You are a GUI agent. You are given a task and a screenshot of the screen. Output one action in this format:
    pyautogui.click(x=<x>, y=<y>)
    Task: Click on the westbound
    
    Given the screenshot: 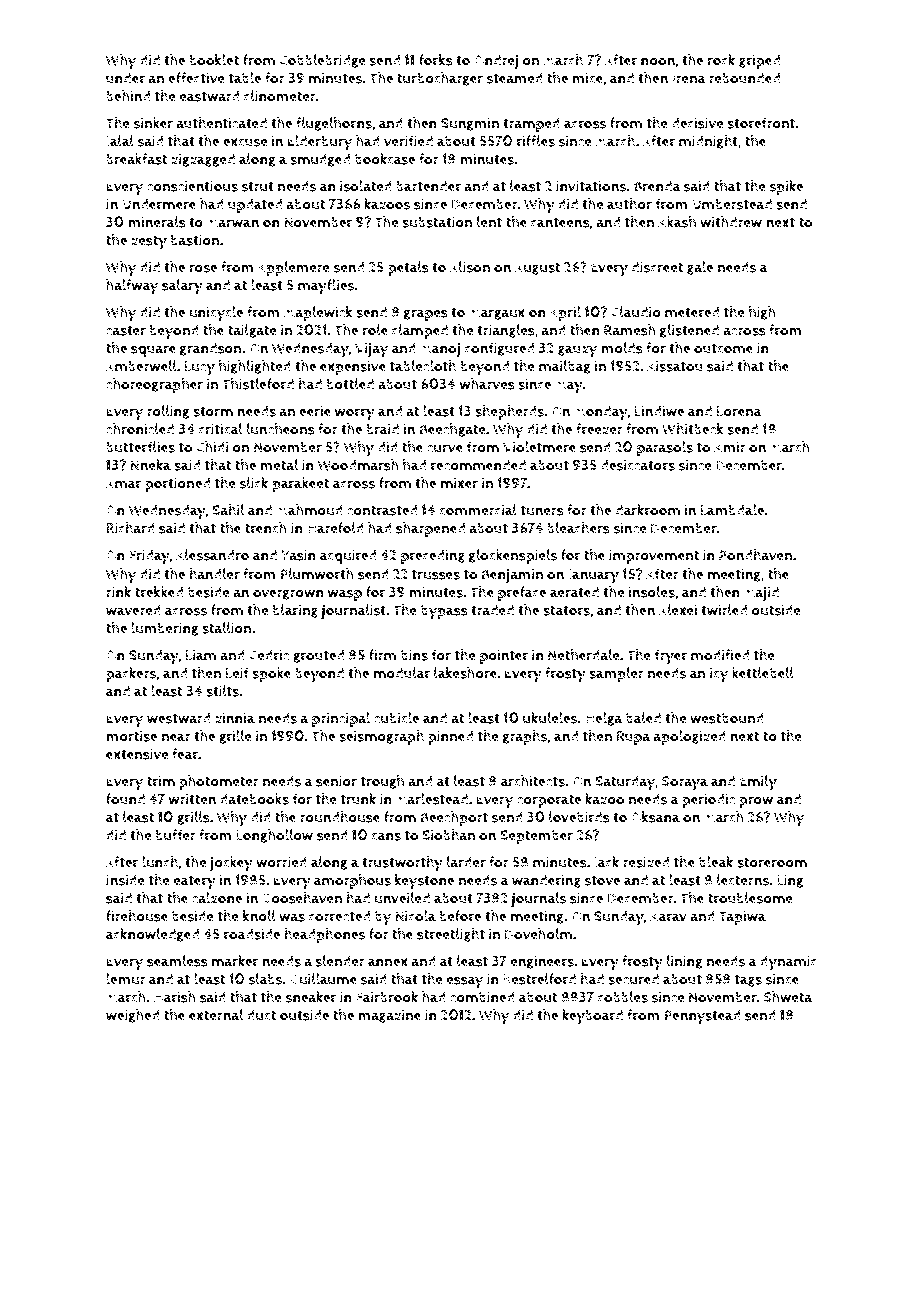 What is the action you would take?
    pyautogui.click(x=727, y=718)
